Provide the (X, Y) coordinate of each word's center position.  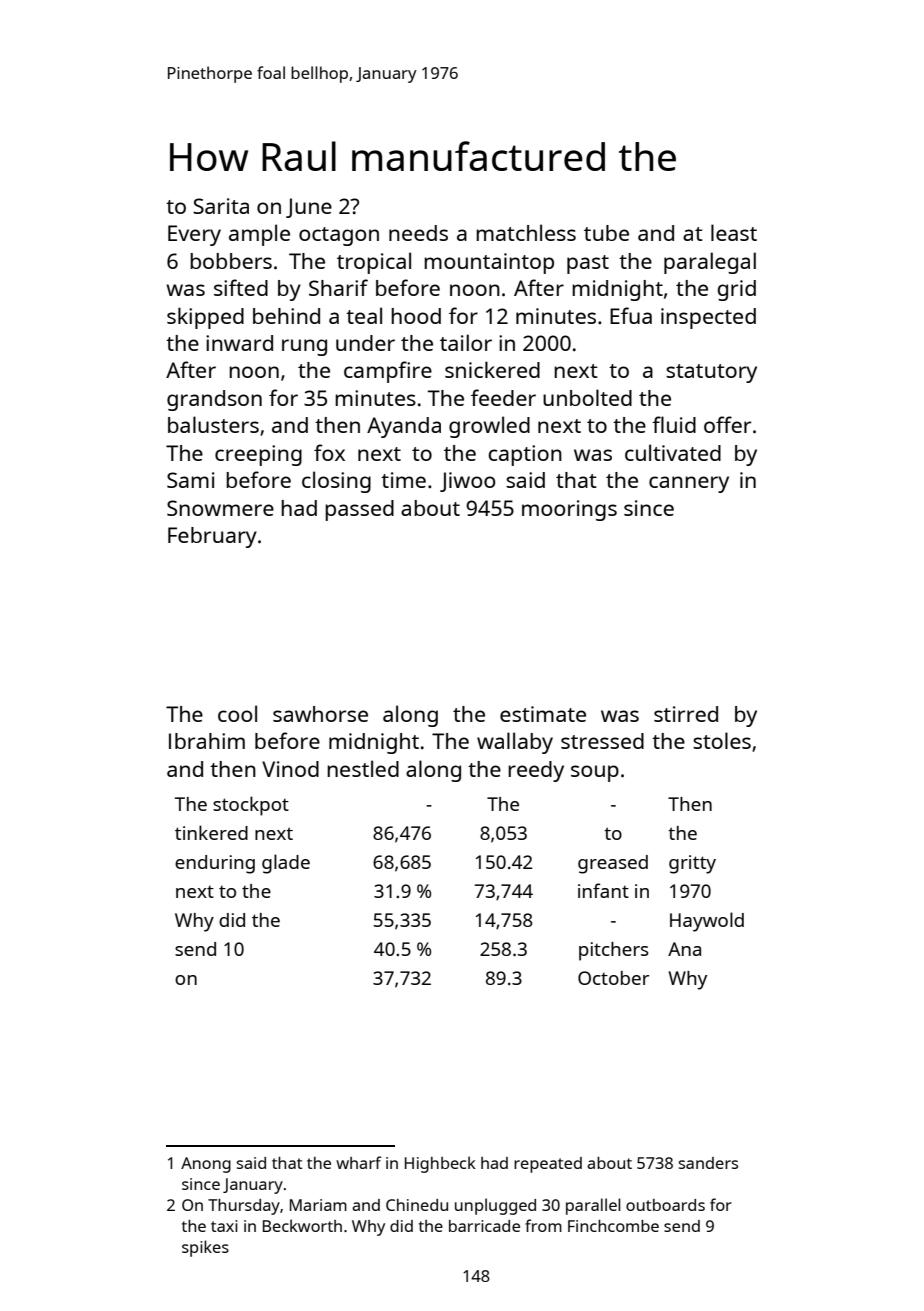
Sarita (221, 206)
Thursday (244, 1207)
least (734, 232)
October (613, 978)
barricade (484, 1226)
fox (329, 452)
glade (286, 864)
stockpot (251, 806)
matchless (526, 232)
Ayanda (404, 427)
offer (727, 424)
